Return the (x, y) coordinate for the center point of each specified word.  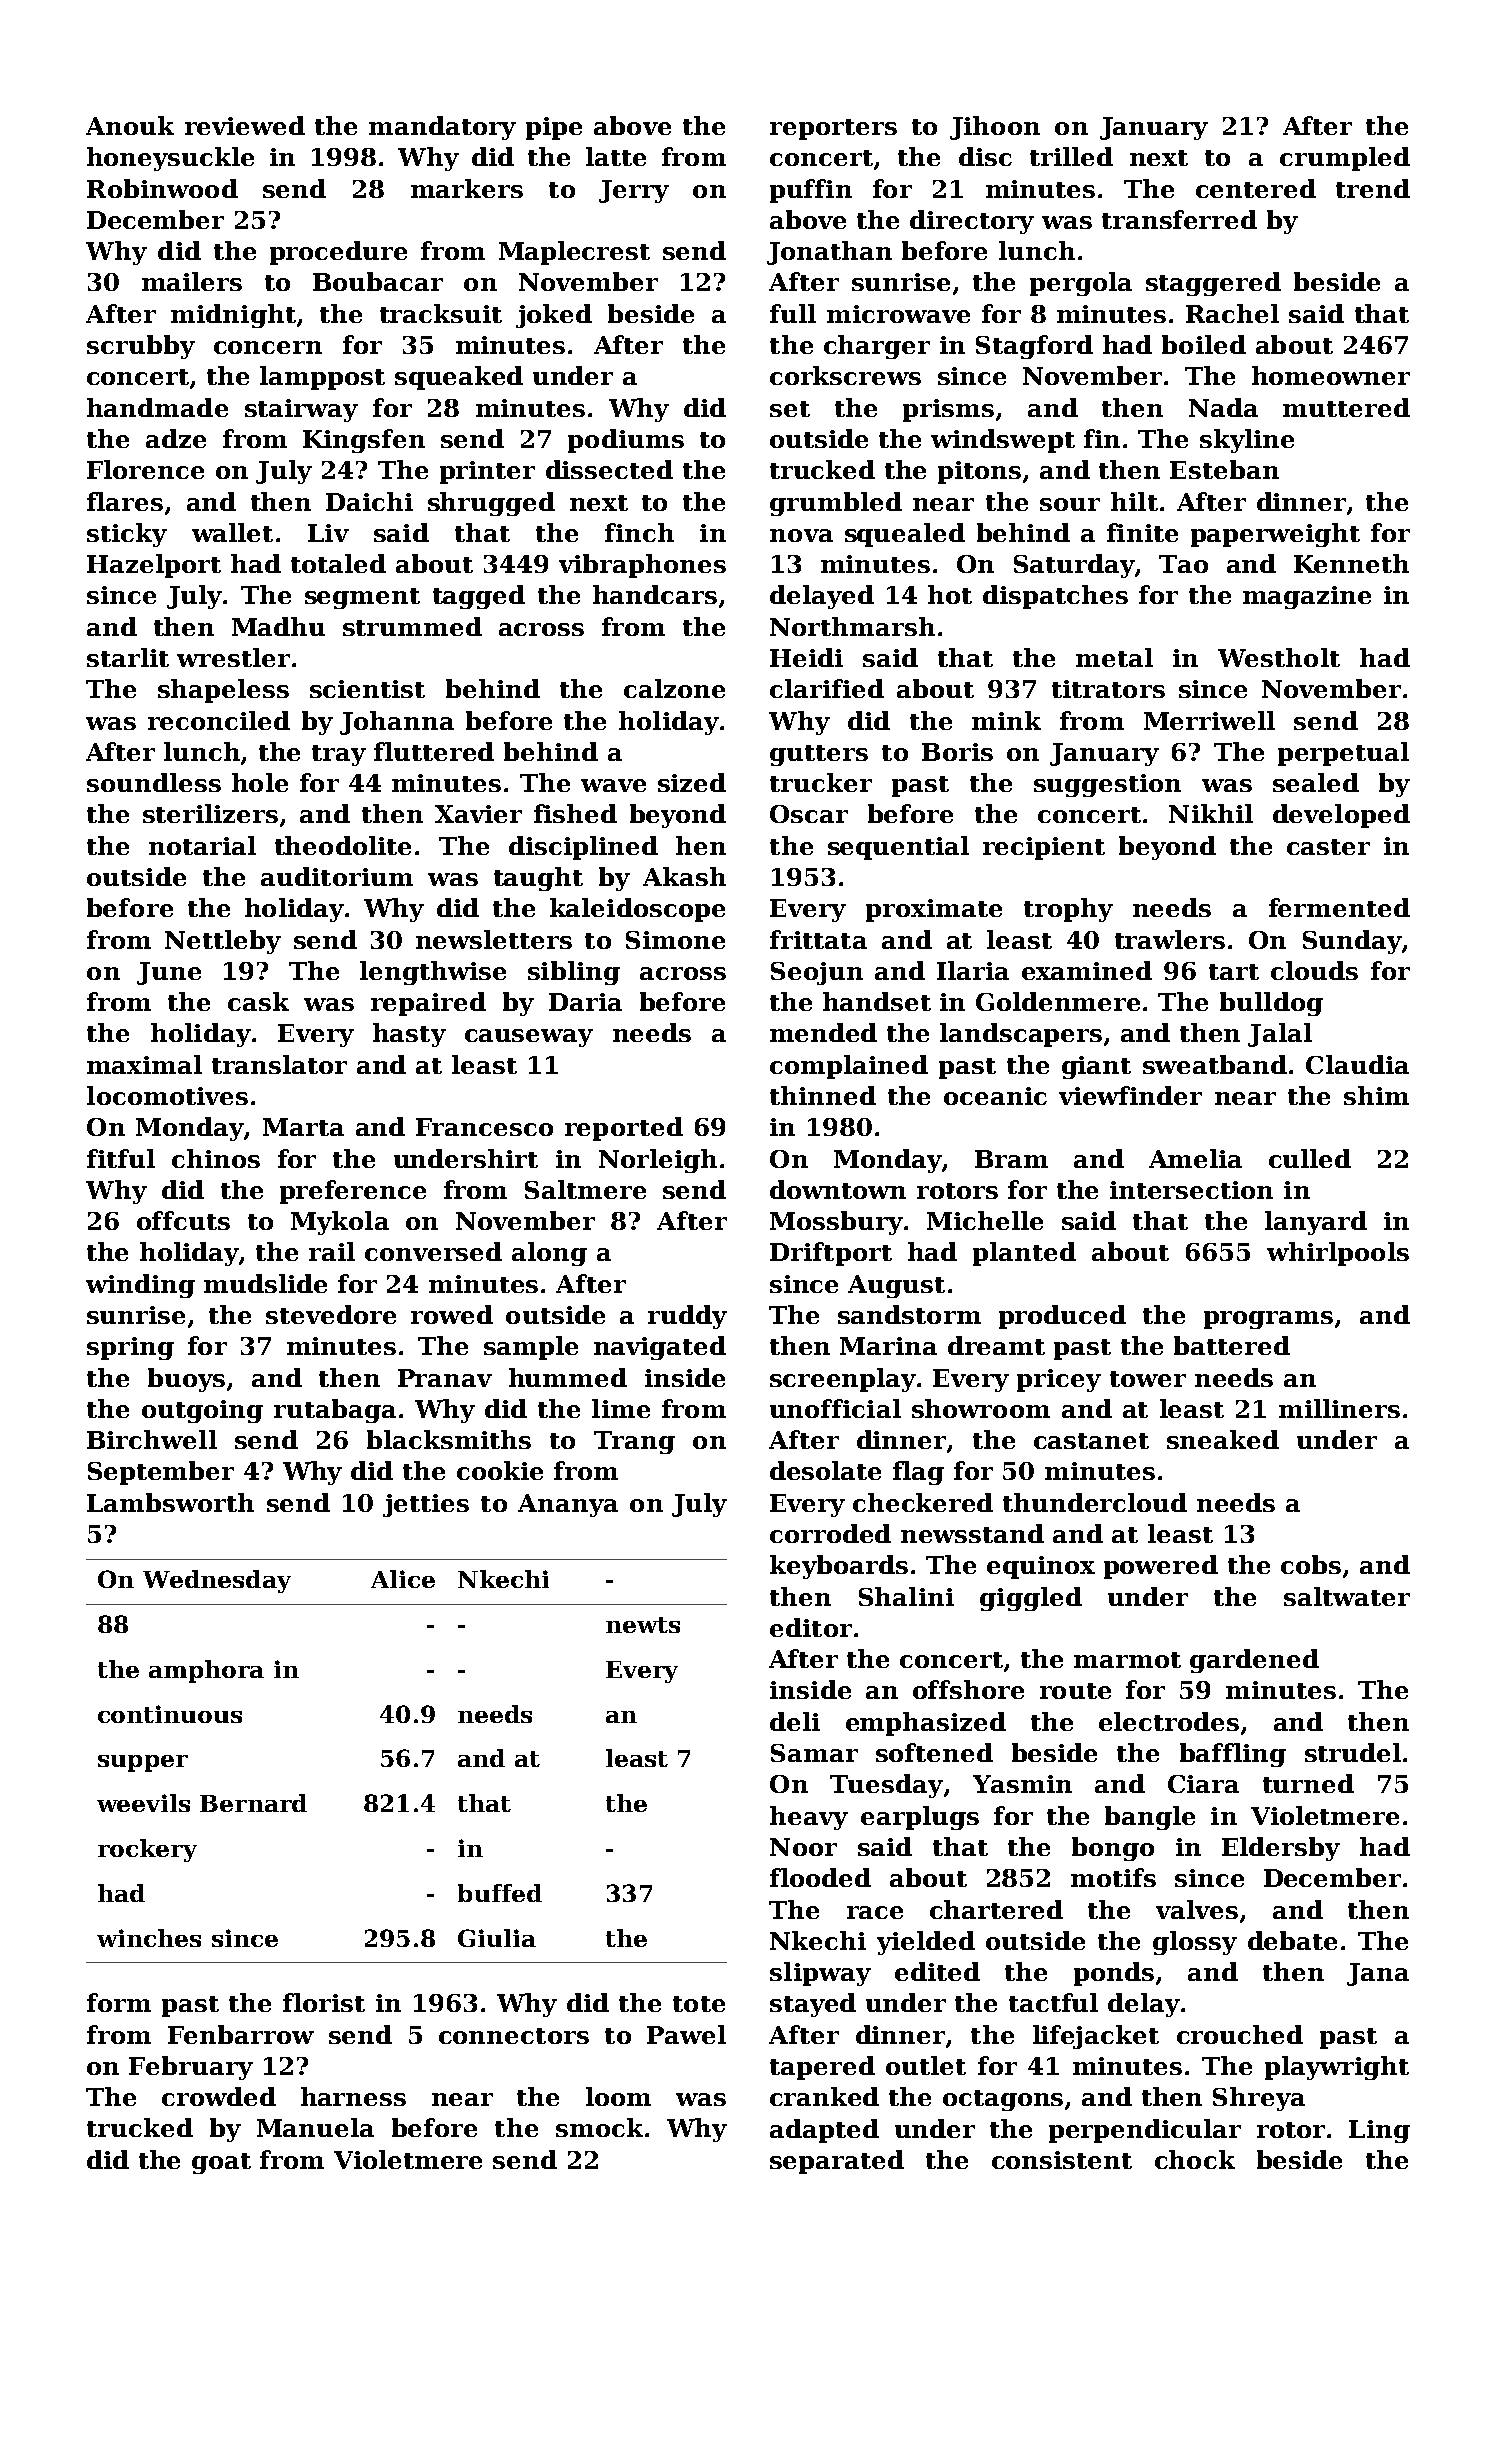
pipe (554, 128)
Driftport (831, 1254)
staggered (1213, 284)
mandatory (442, 128)
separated (837, 2162)
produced (1062, 1317)
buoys (186, 1380)
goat (221, 2163)
